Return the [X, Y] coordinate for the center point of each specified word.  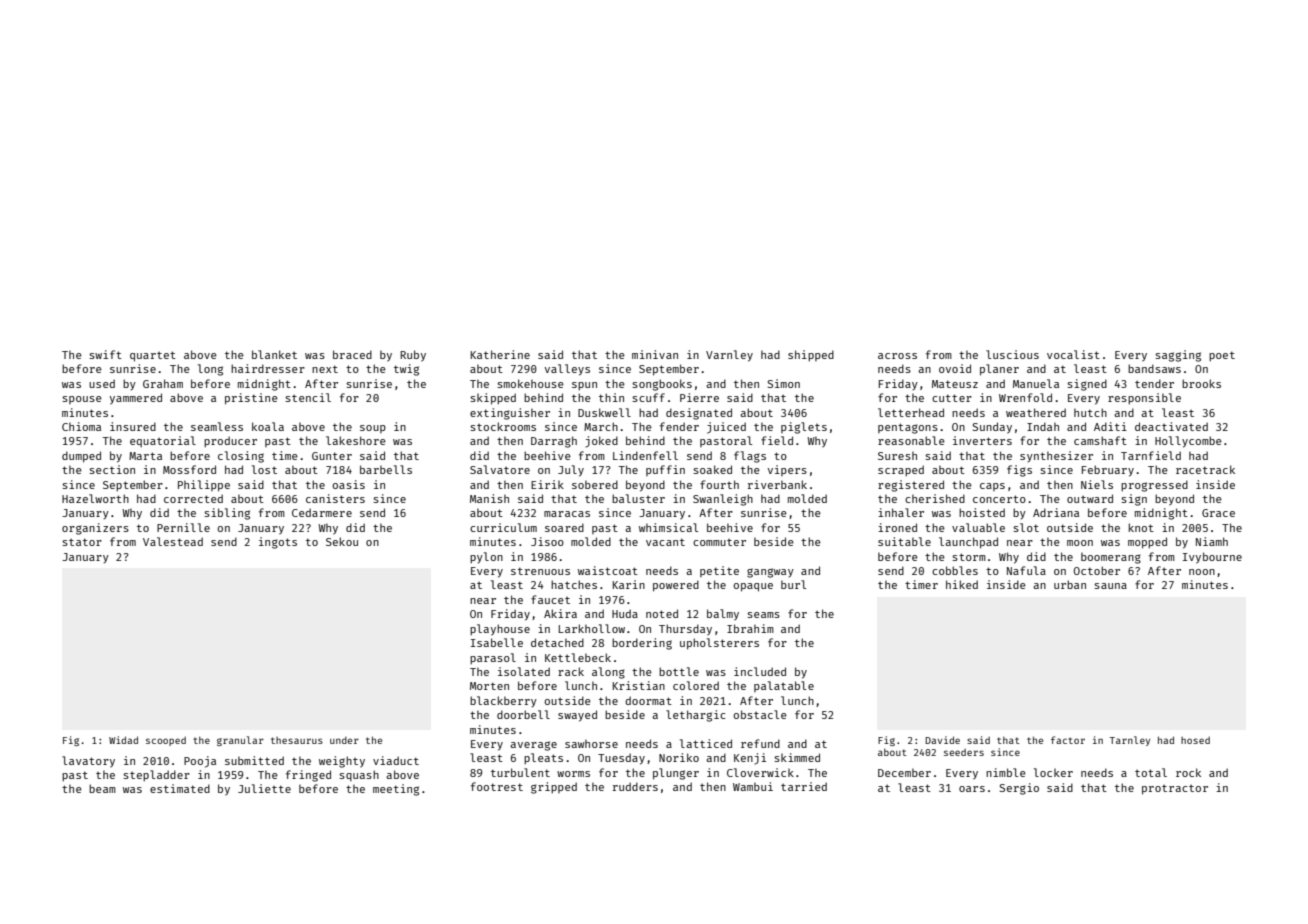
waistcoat [608, 570]
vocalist [1073, 354]
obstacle [760, 714]
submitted [254, 760]
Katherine [500, 354]
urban [1070, 584]
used [102, 383]
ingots [278, 543]
